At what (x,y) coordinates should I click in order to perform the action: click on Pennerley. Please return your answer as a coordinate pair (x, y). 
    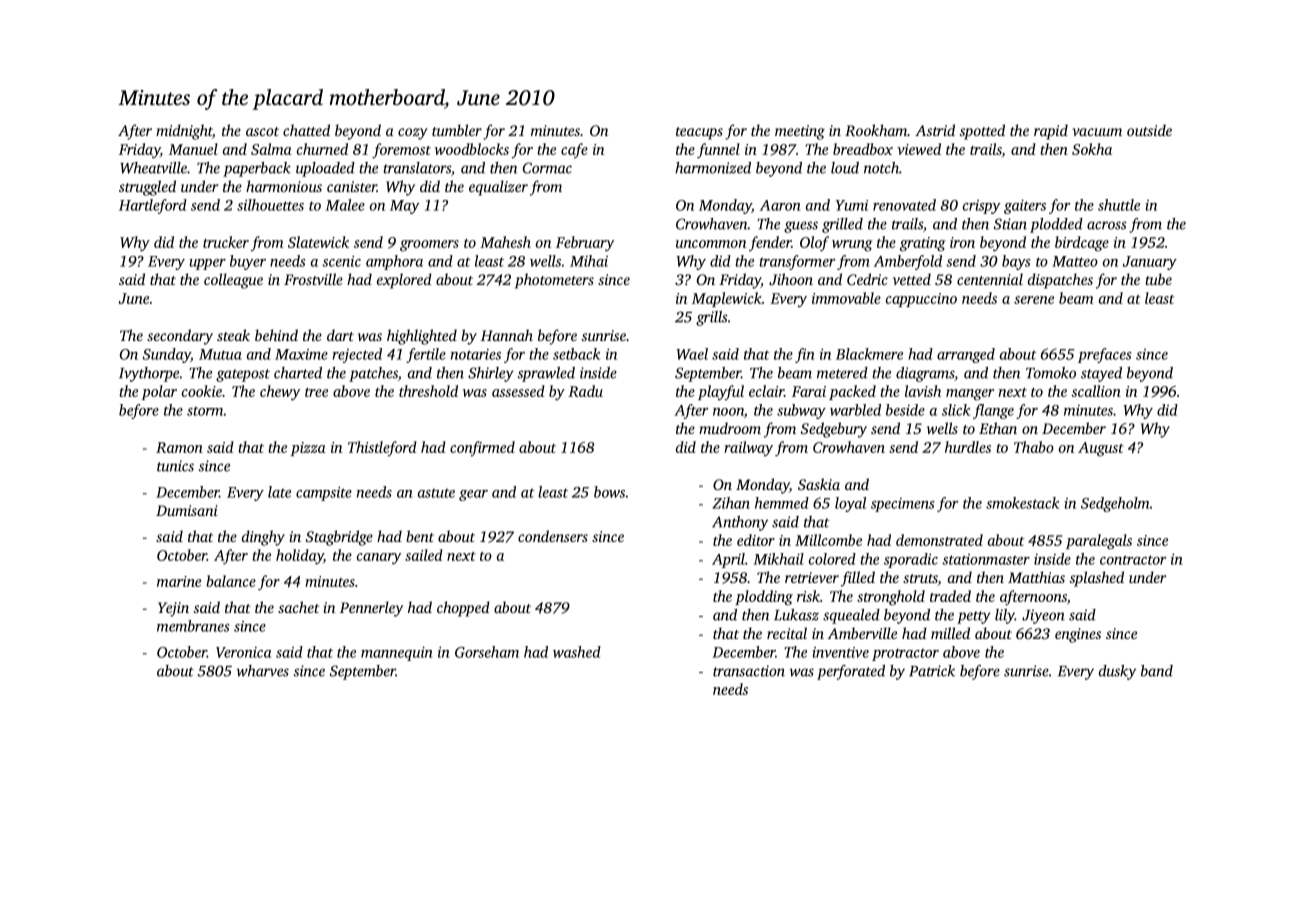
    Looking at the image, I should click on (371, 609).
